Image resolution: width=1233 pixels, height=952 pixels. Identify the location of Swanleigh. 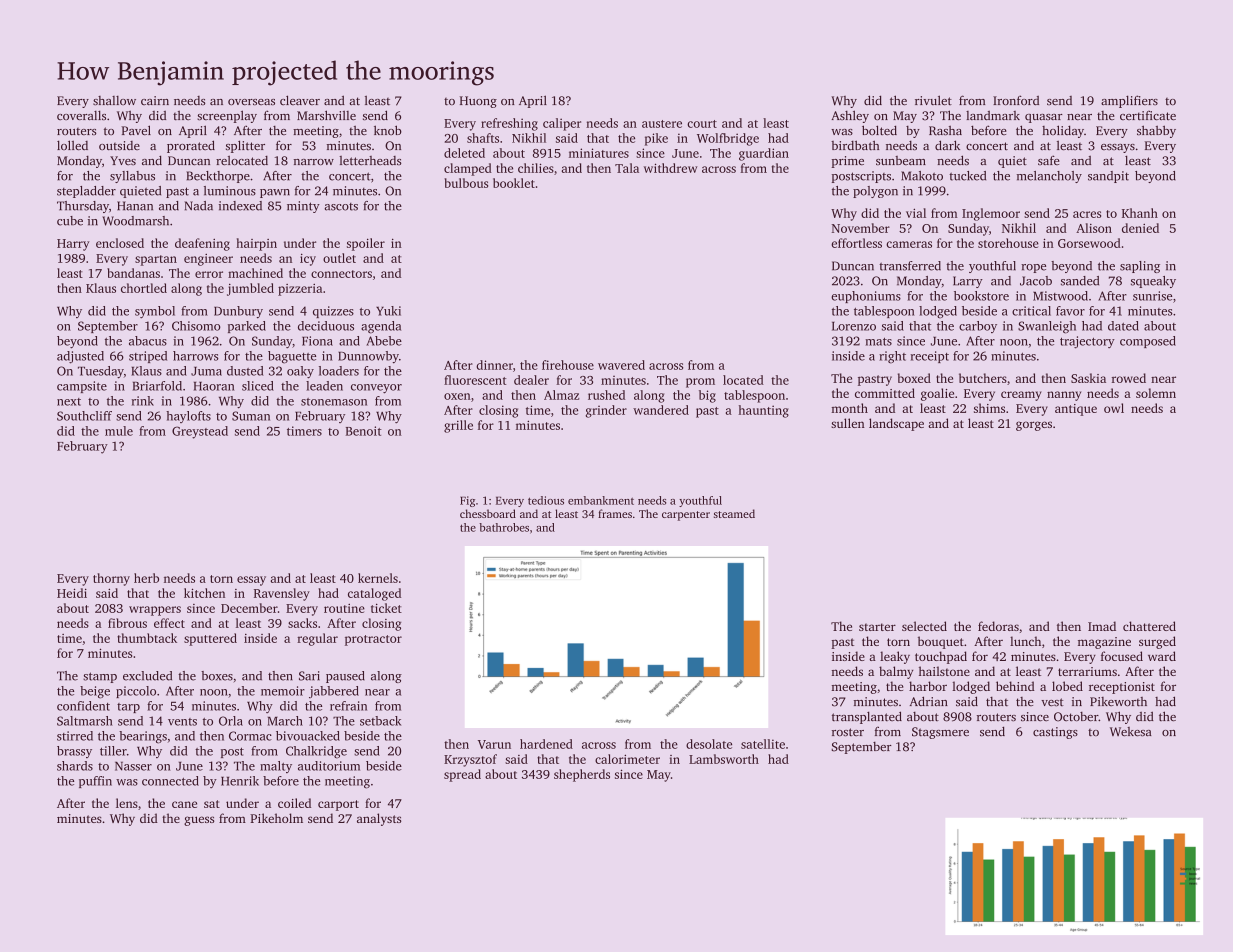
(1047, 327).
